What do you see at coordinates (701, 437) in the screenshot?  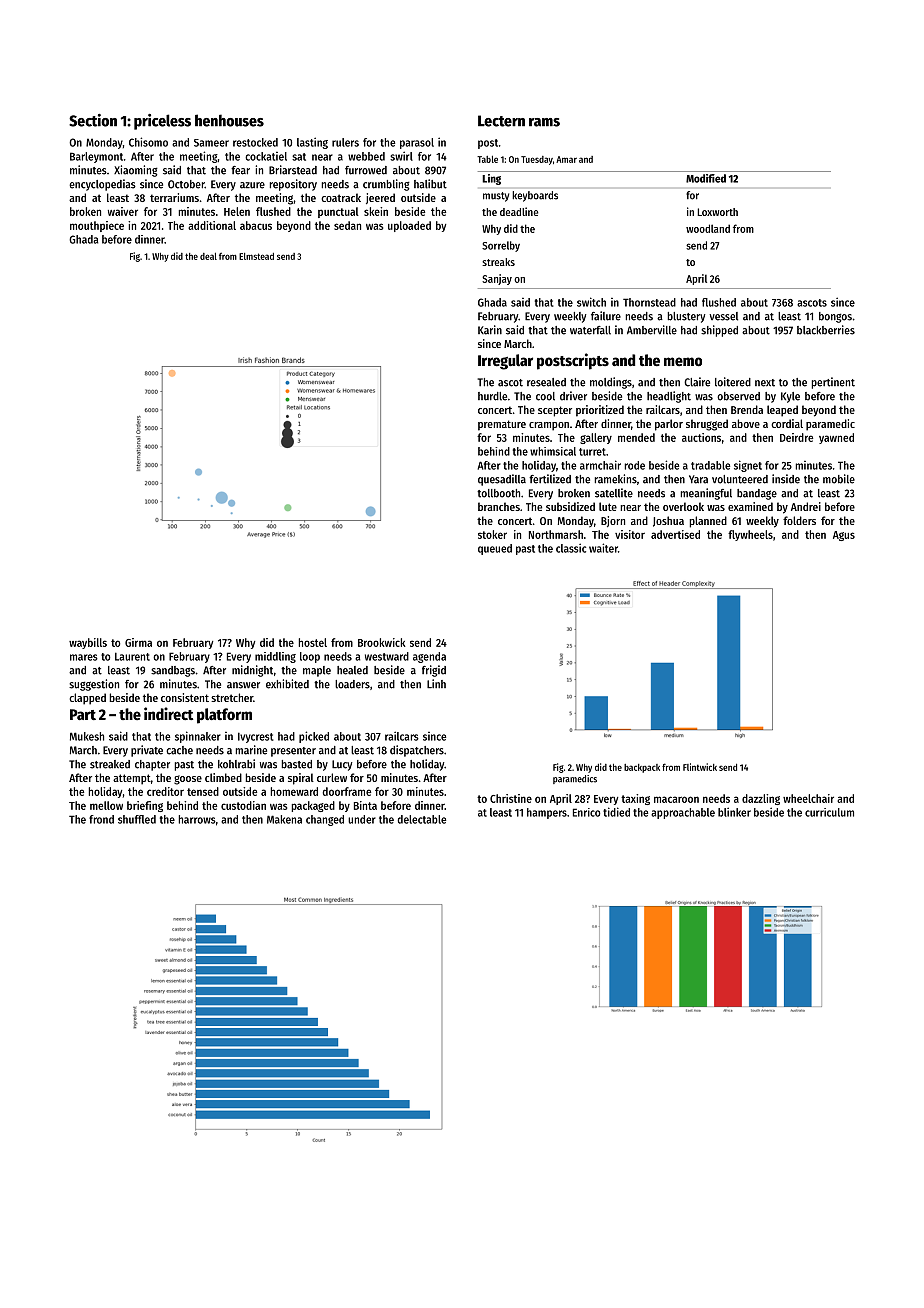 I see `auctions` at bounding box center [701, 437].
